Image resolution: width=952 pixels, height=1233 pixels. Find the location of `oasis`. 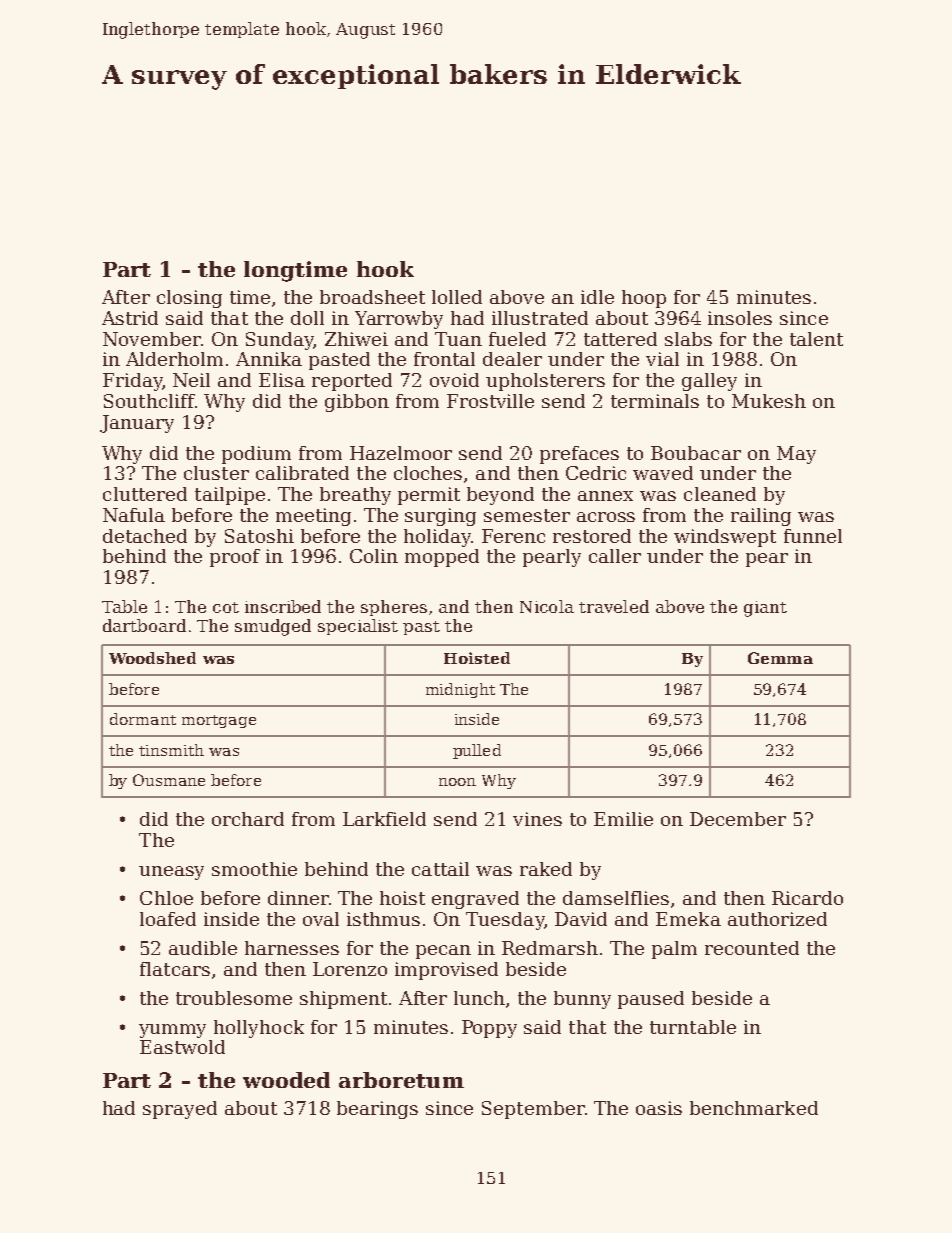

oasis is located at coordinates (659, 1108).
